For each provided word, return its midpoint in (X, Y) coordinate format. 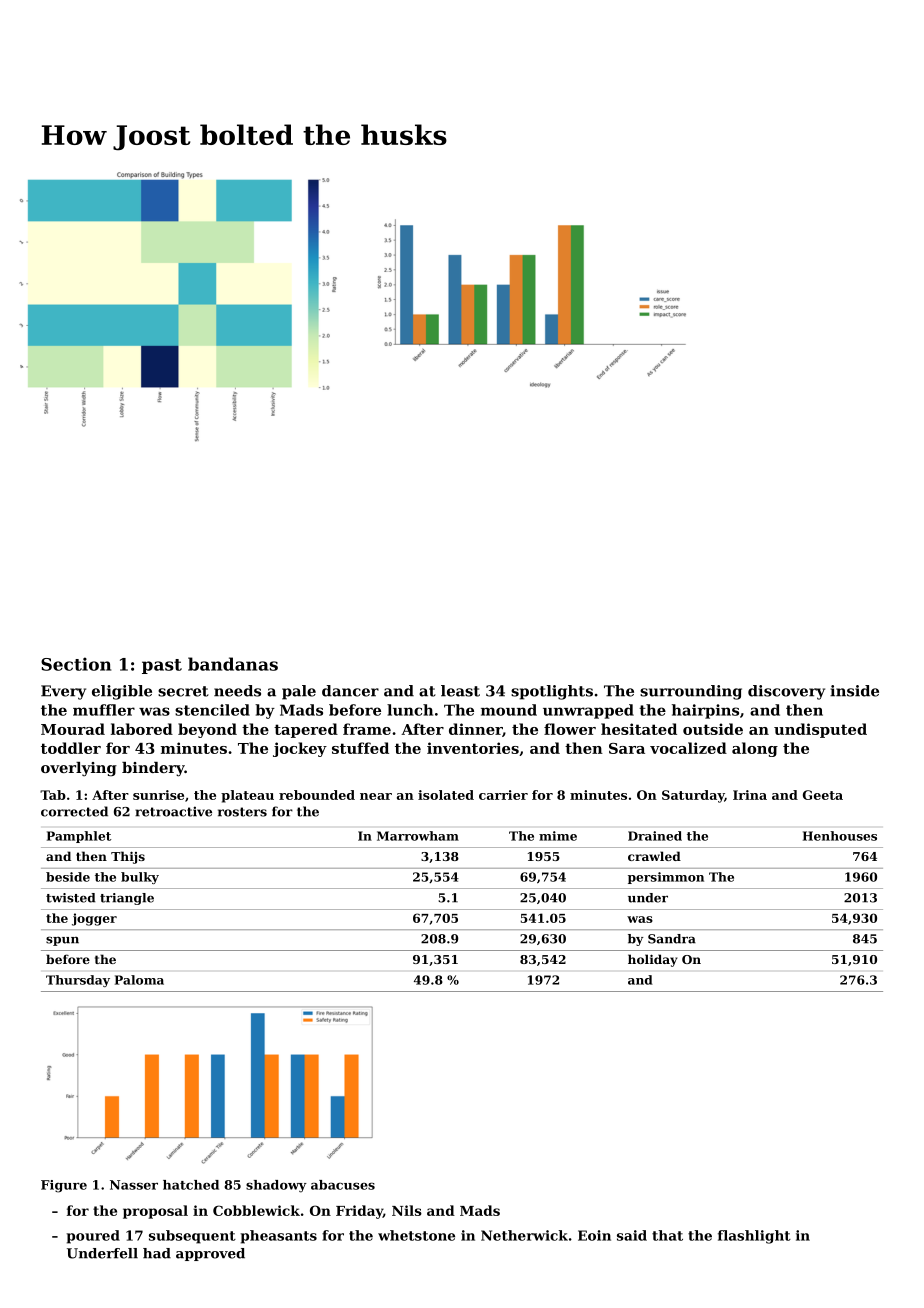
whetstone (416, 1235)
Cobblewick (256, 1210)
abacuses (343, 1185)
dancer (350, 691)
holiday (652, 960)
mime (558, 836)
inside (854, 691)
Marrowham (418, 836)
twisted (70, 898)
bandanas (233, 664)
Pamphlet (79, 837)
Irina (750, 795)
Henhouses (840, 836)
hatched (191, 1185)
